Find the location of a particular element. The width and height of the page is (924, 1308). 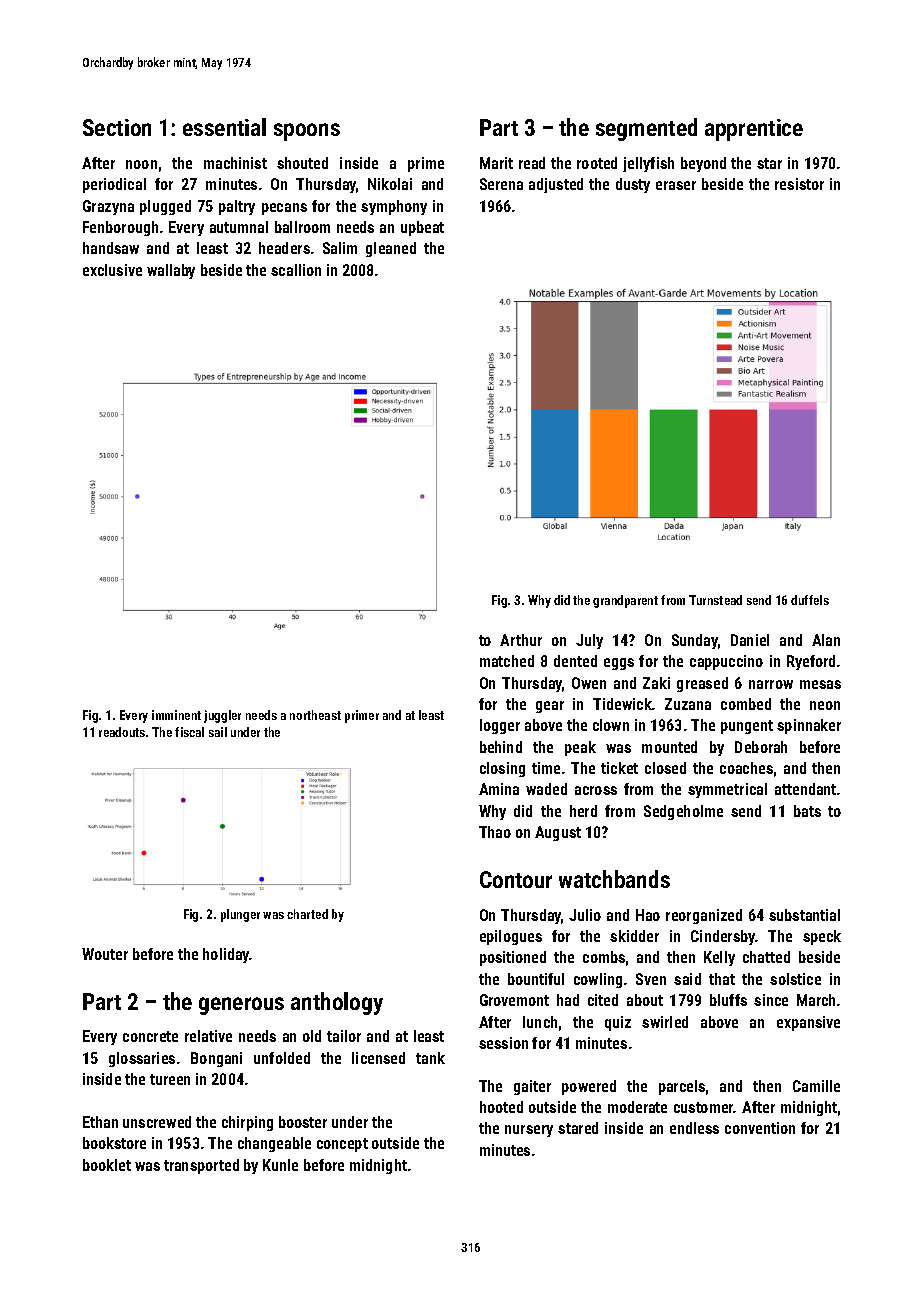

imminent is located at coordinates (176, 715).
